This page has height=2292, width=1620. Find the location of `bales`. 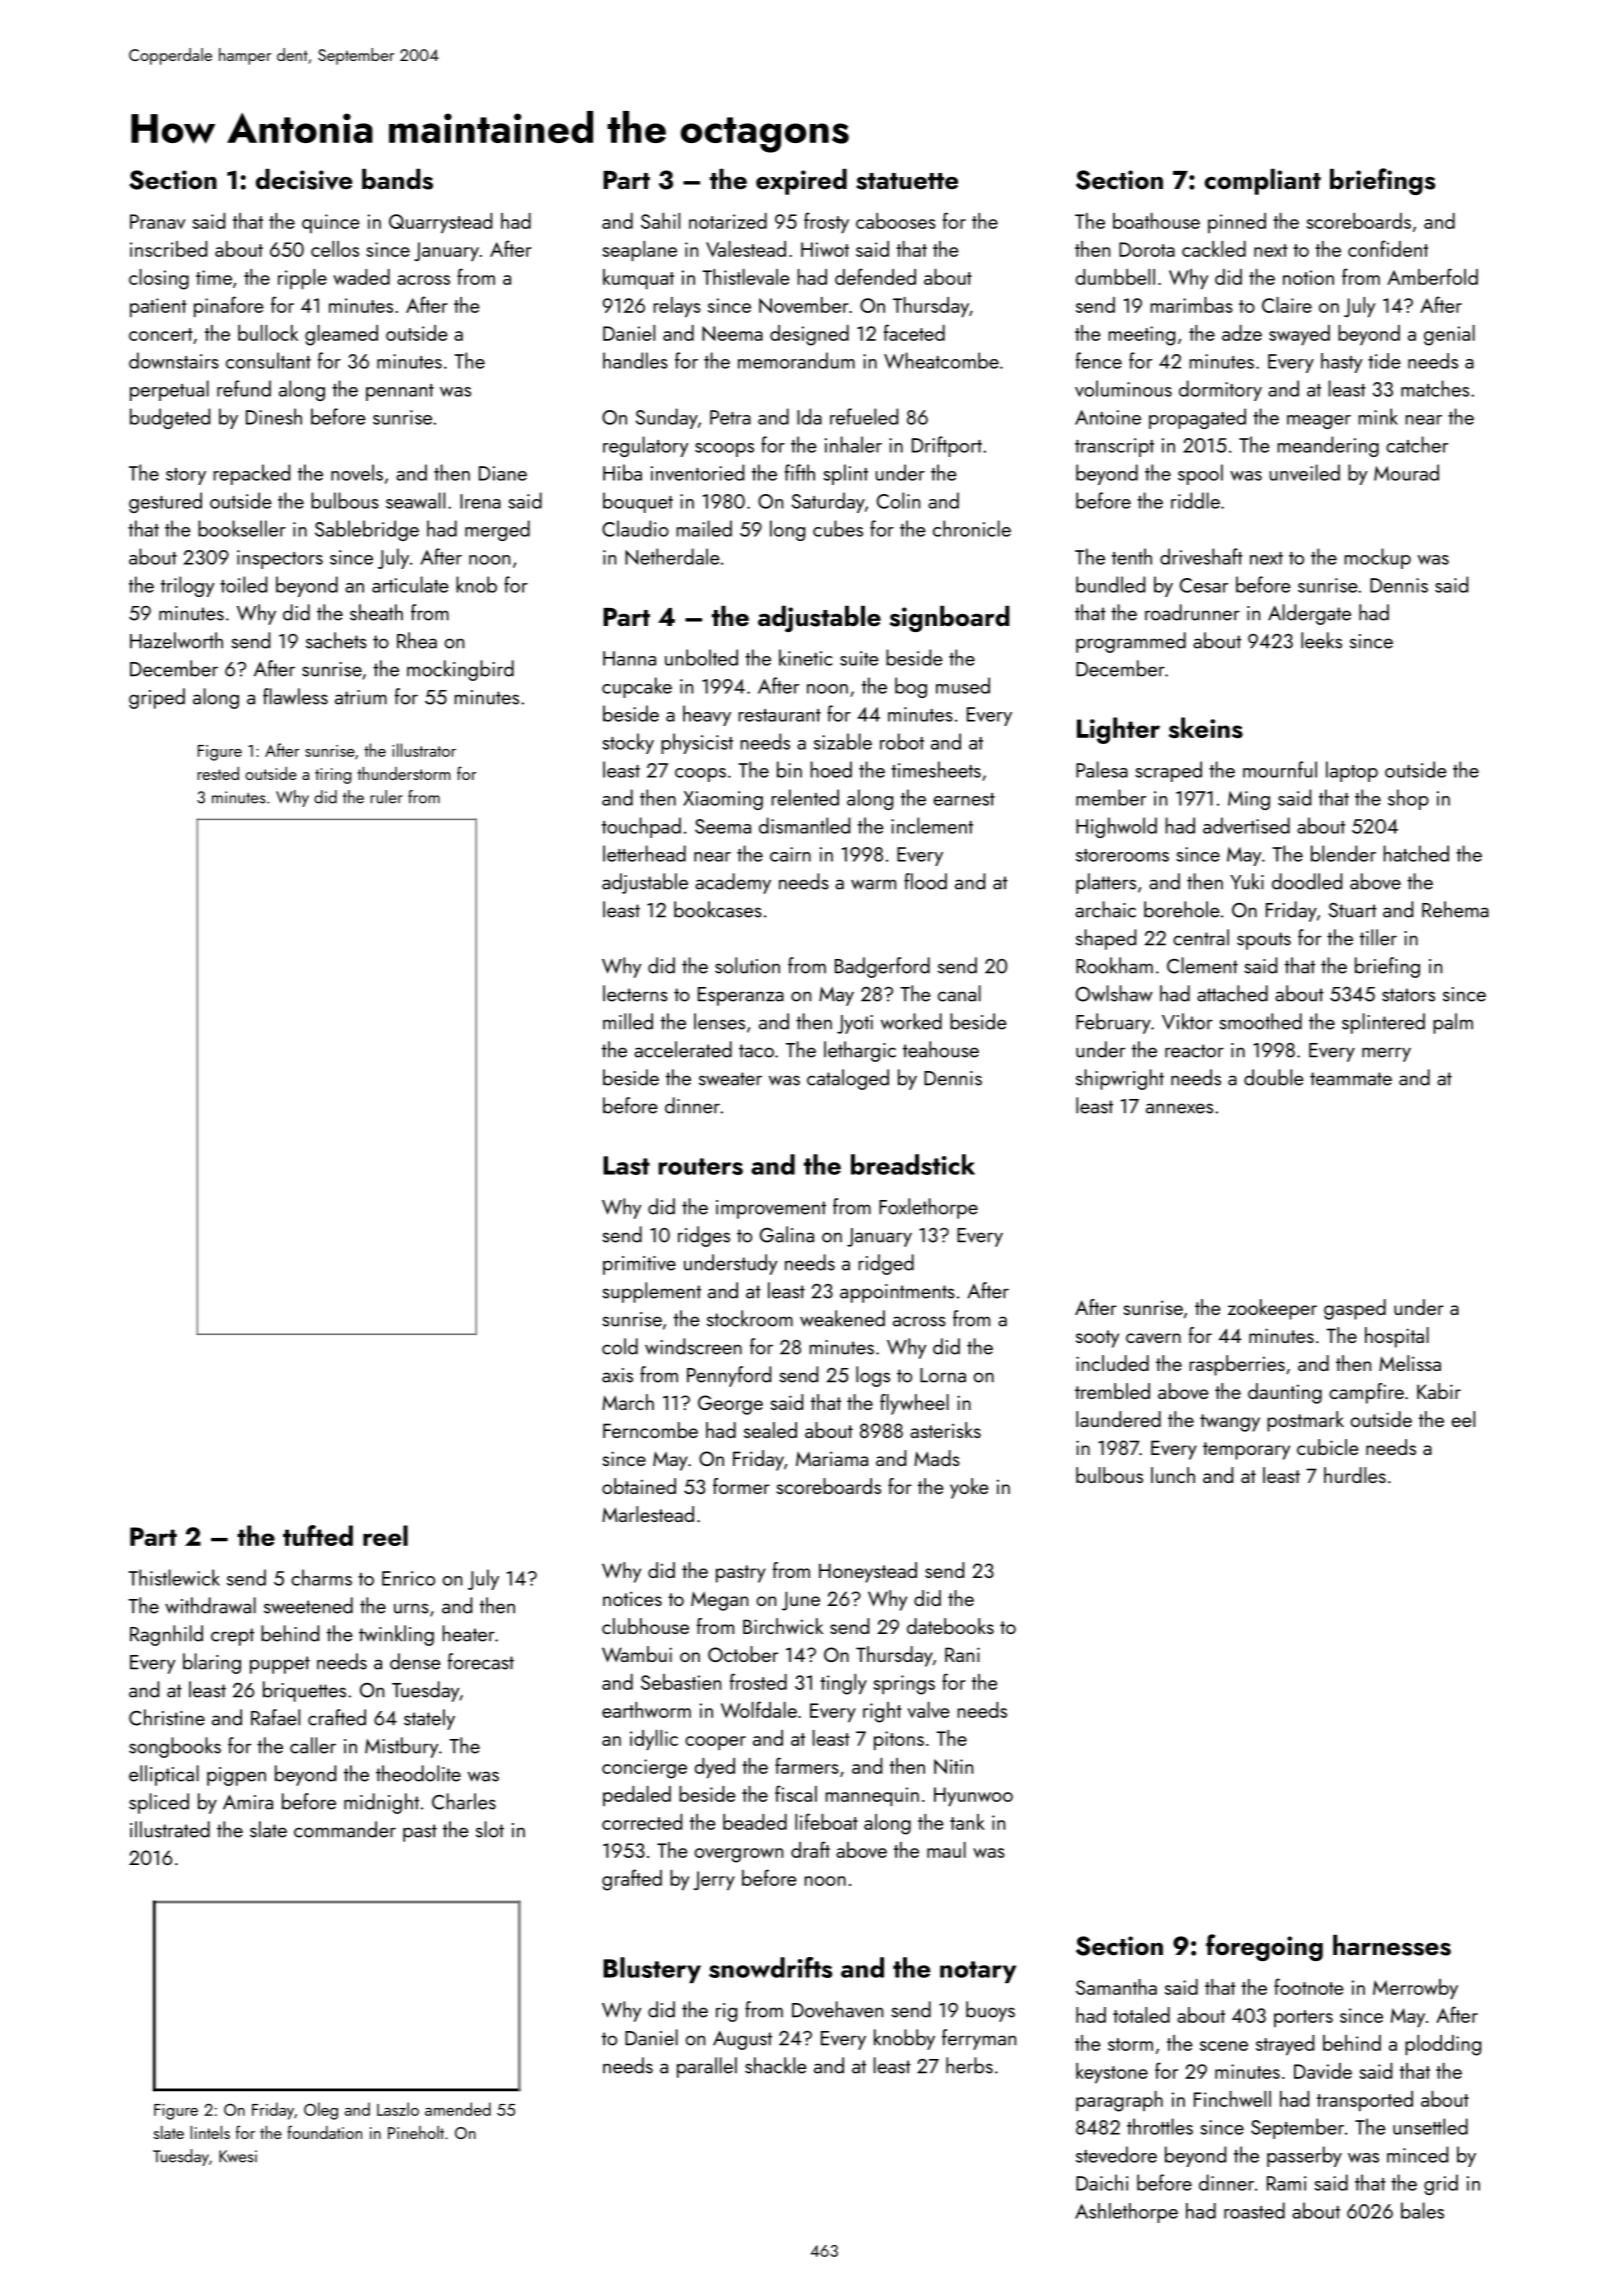

bales is located at coordinates (1422, 2210).
